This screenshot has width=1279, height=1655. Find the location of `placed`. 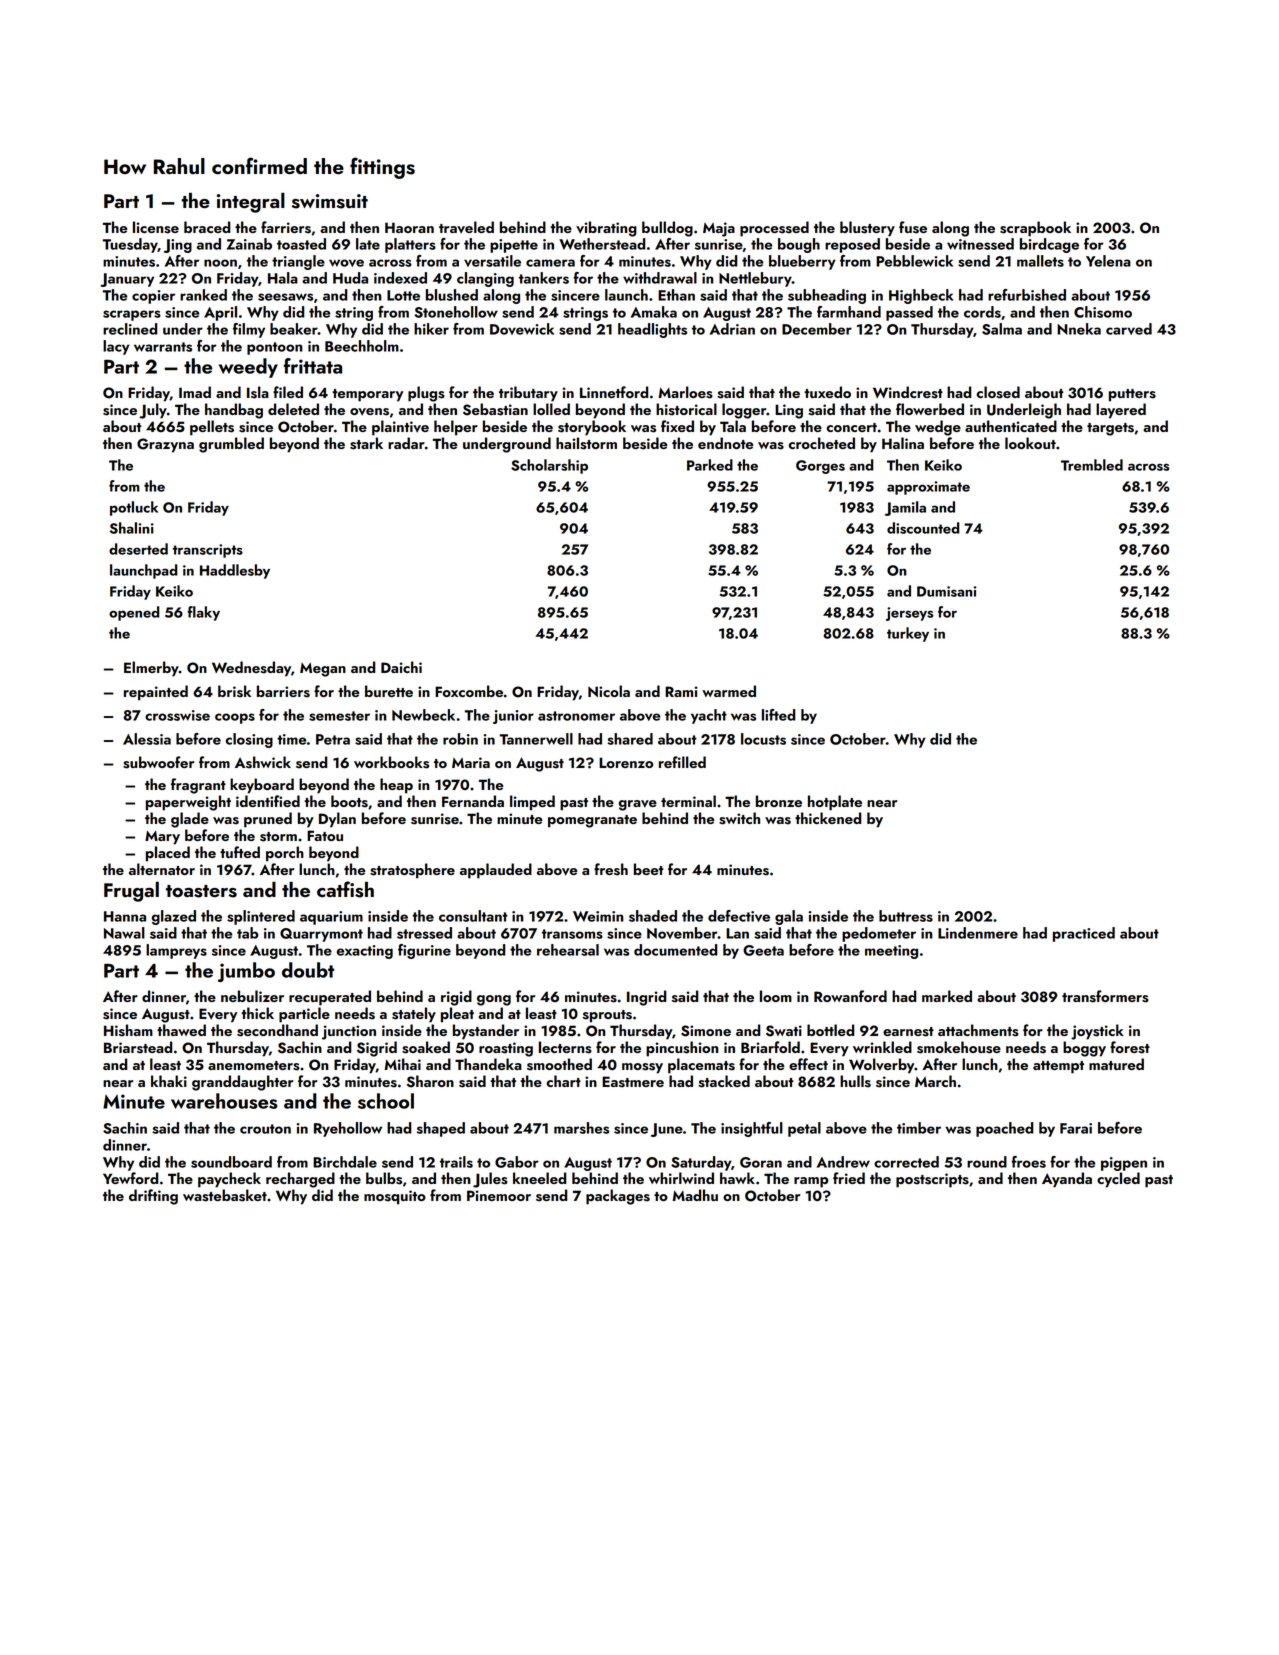

placed is located at coordinates (168, 854).
